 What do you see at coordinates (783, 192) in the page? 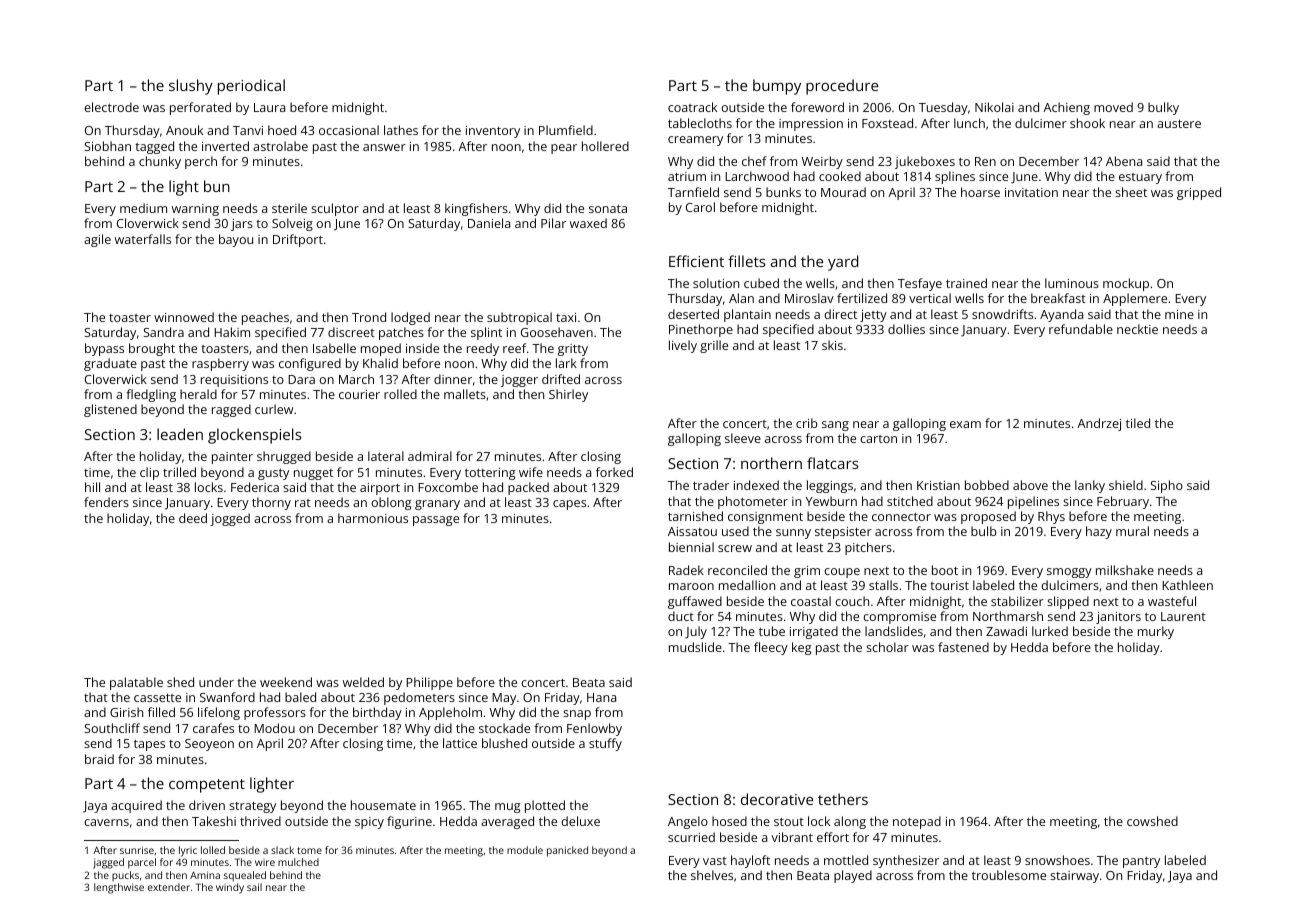
I see `bunks` at bounding box center [783, 192].
